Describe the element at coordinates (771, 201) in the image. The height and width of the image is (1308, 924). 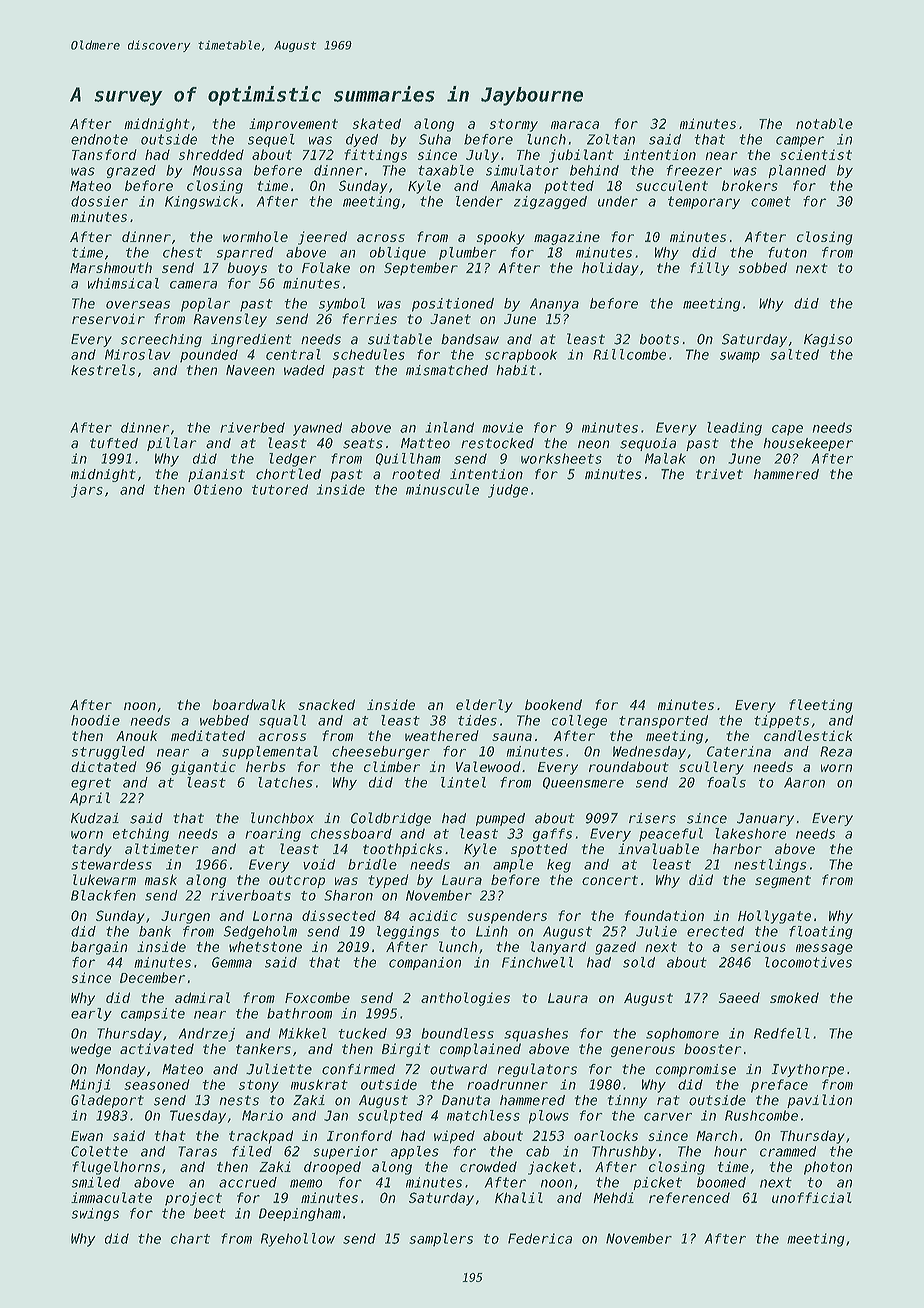
I see `comet` at that location.
